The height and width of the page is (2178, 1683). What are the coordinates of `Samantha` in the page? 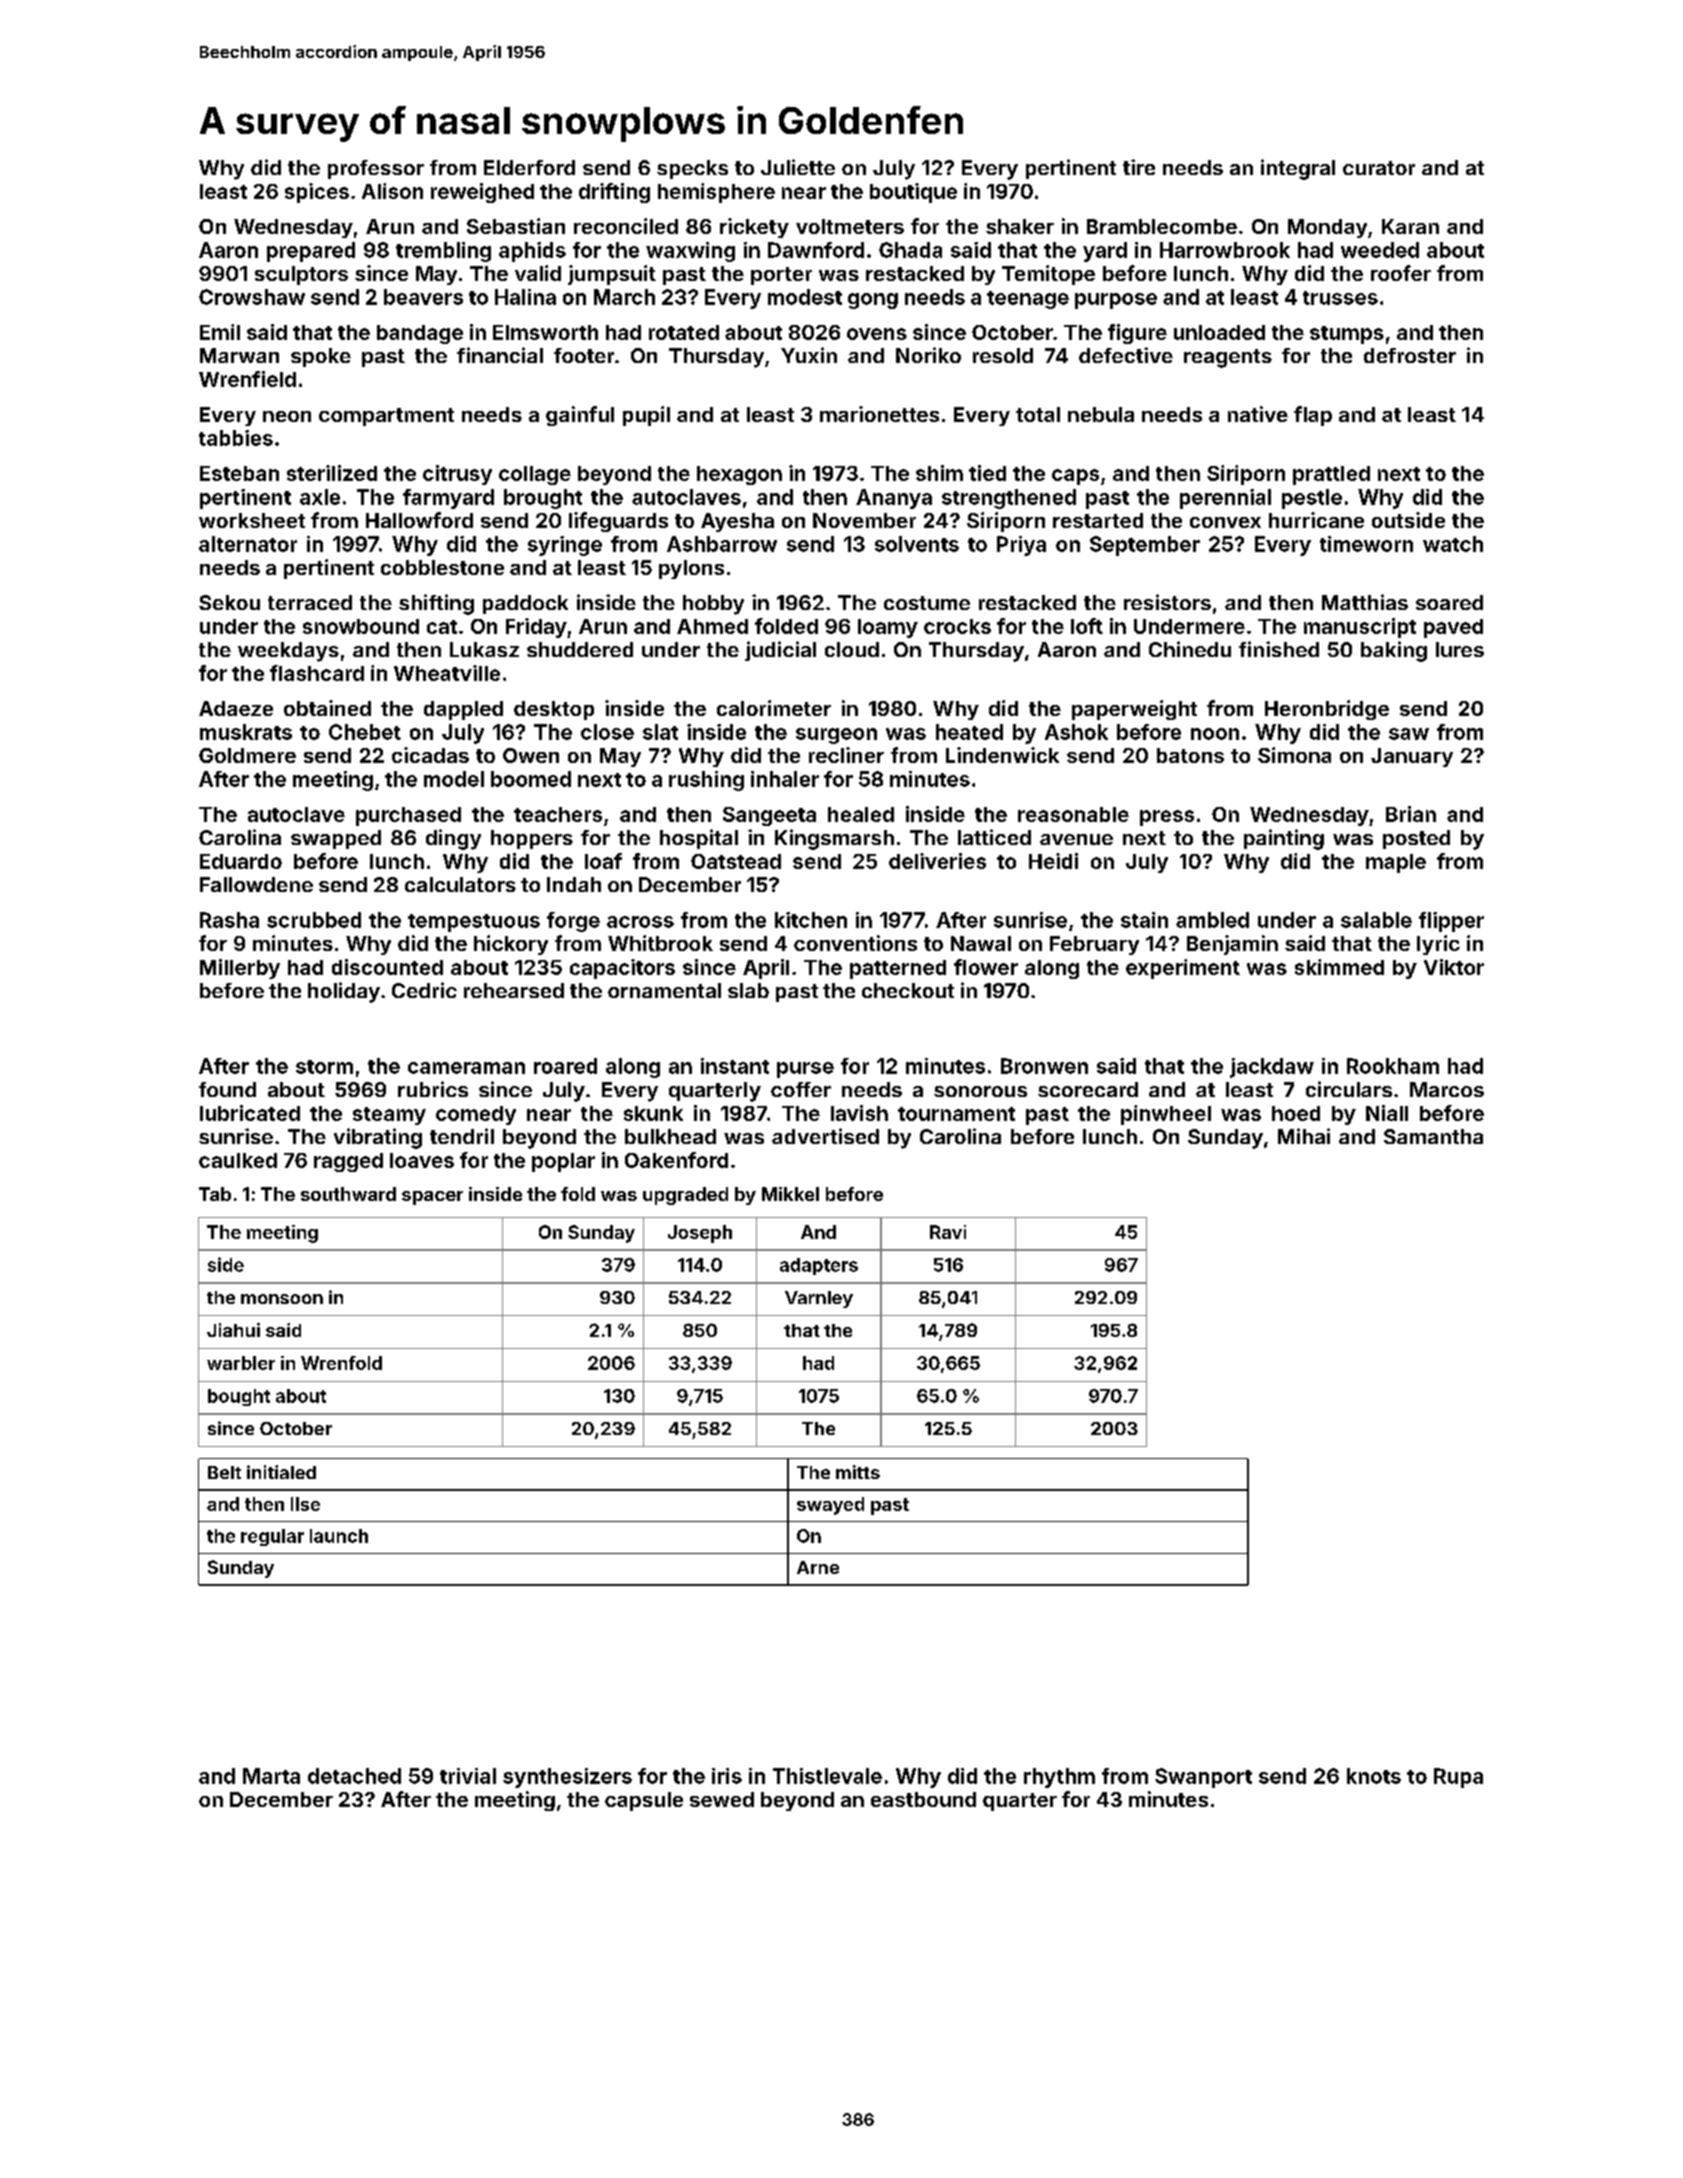 It's located at (1433, 1136).
